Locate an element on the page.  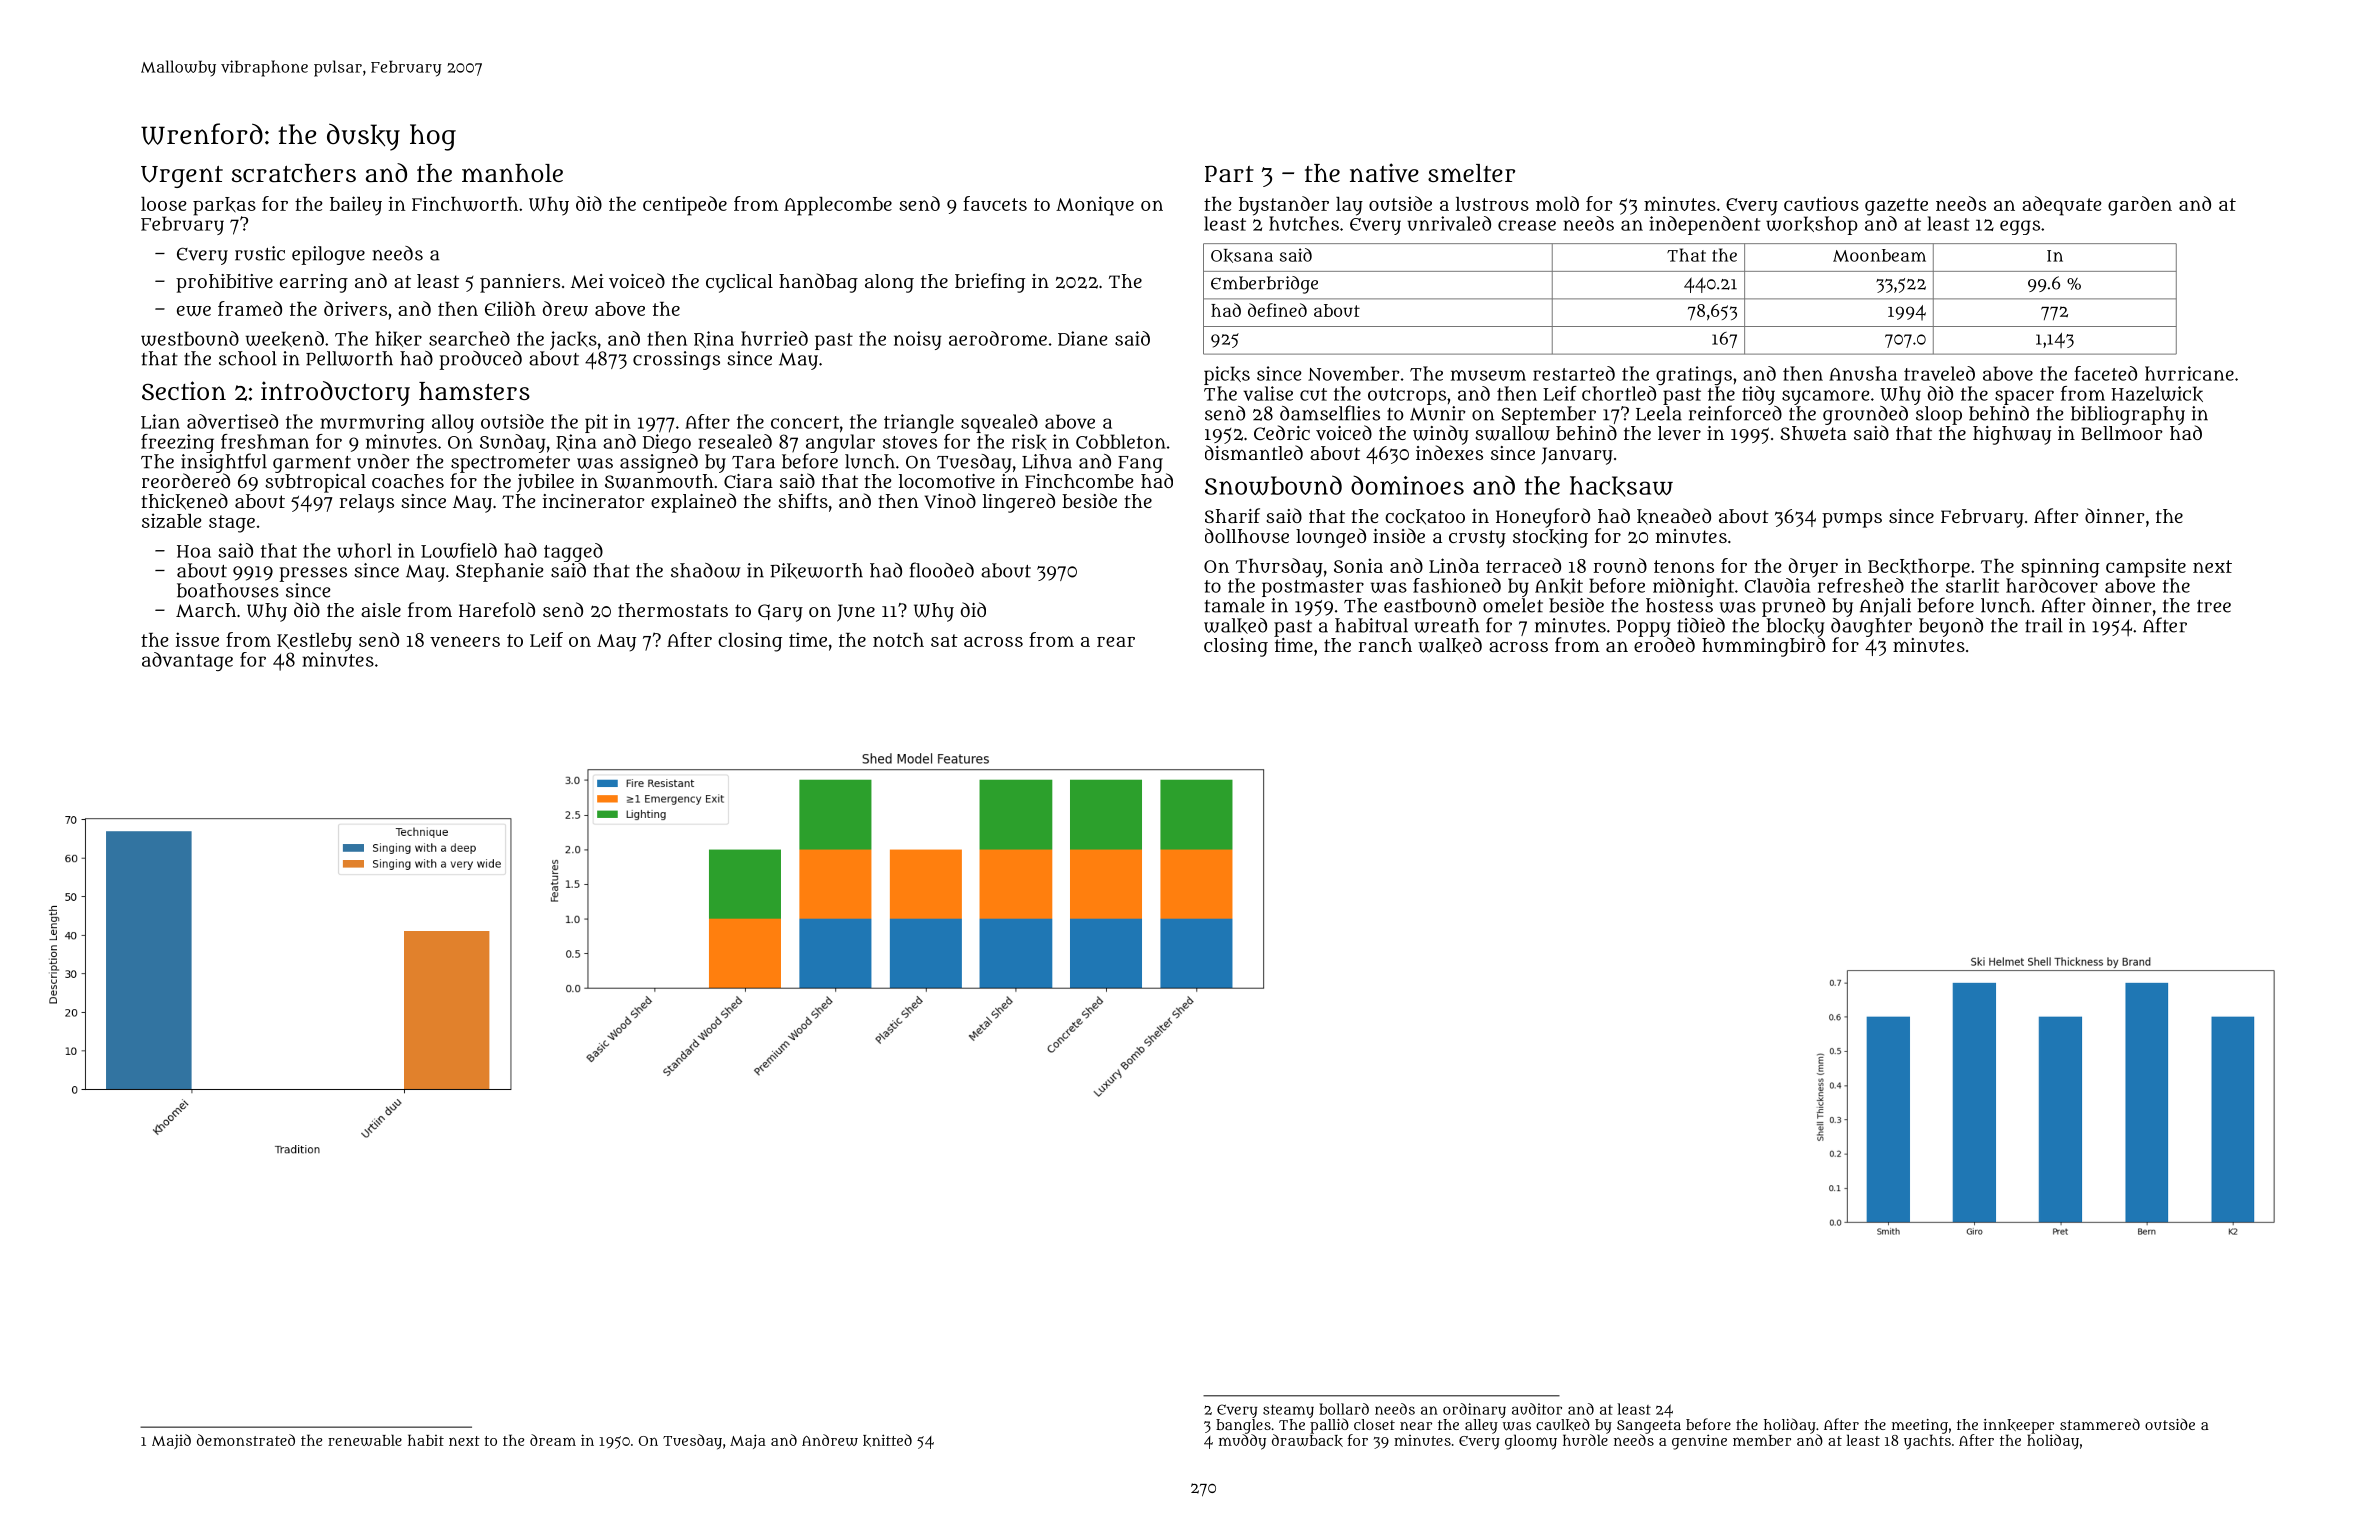
explained is located at coordinates (693, 503).
